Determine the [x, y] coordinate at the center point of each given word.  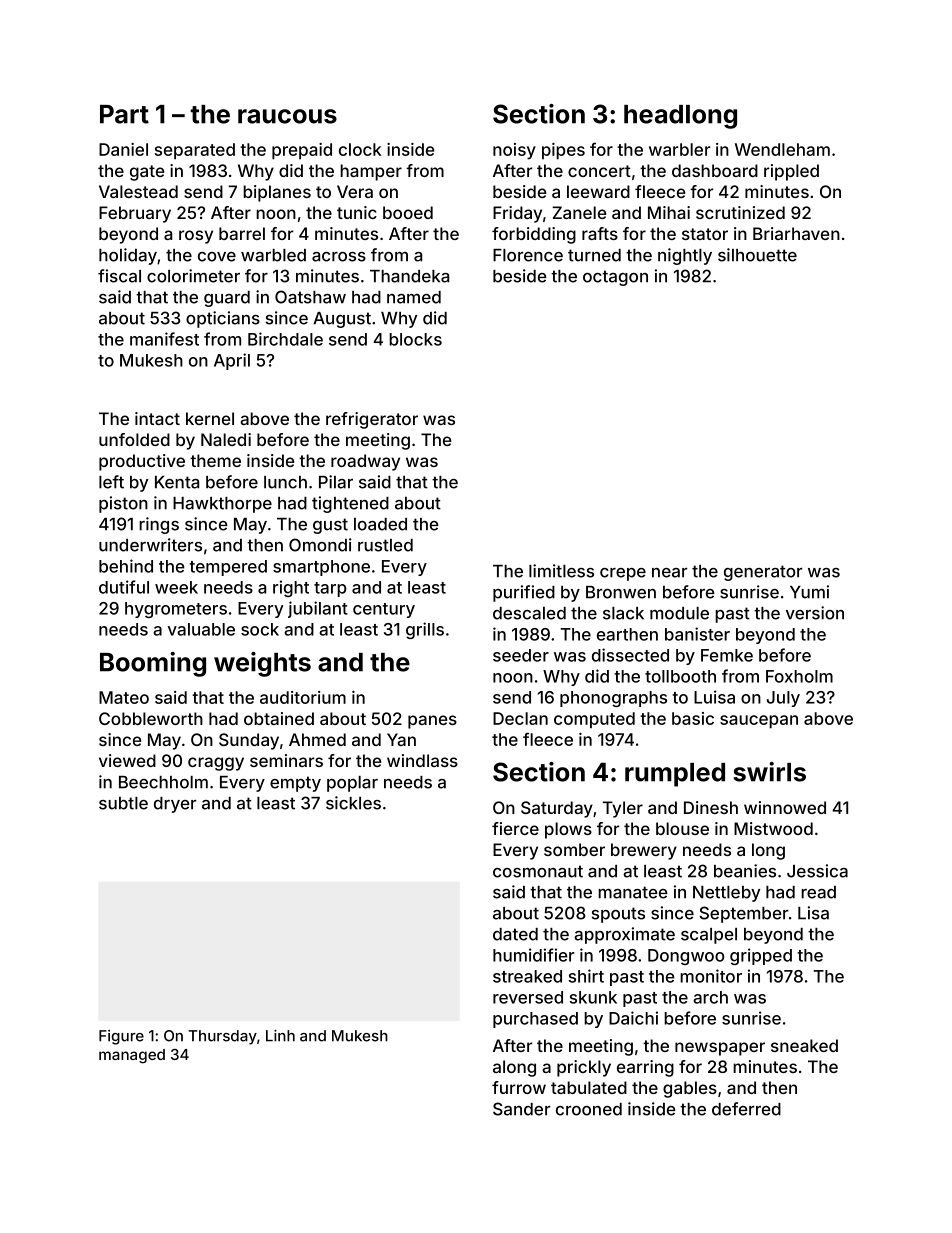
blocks [415, 339]
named [414, 297]
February [135, 214]
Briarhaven [796, 233]
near [670, 573]
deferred [746, 1109]
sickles [353, 803]
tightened [350, 504]
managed [132, 1056]
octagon [615, 278]
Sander [522, 1109]
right [291, 588]
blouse [682, 828]
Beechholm [163, 782]
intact [157, 418]
